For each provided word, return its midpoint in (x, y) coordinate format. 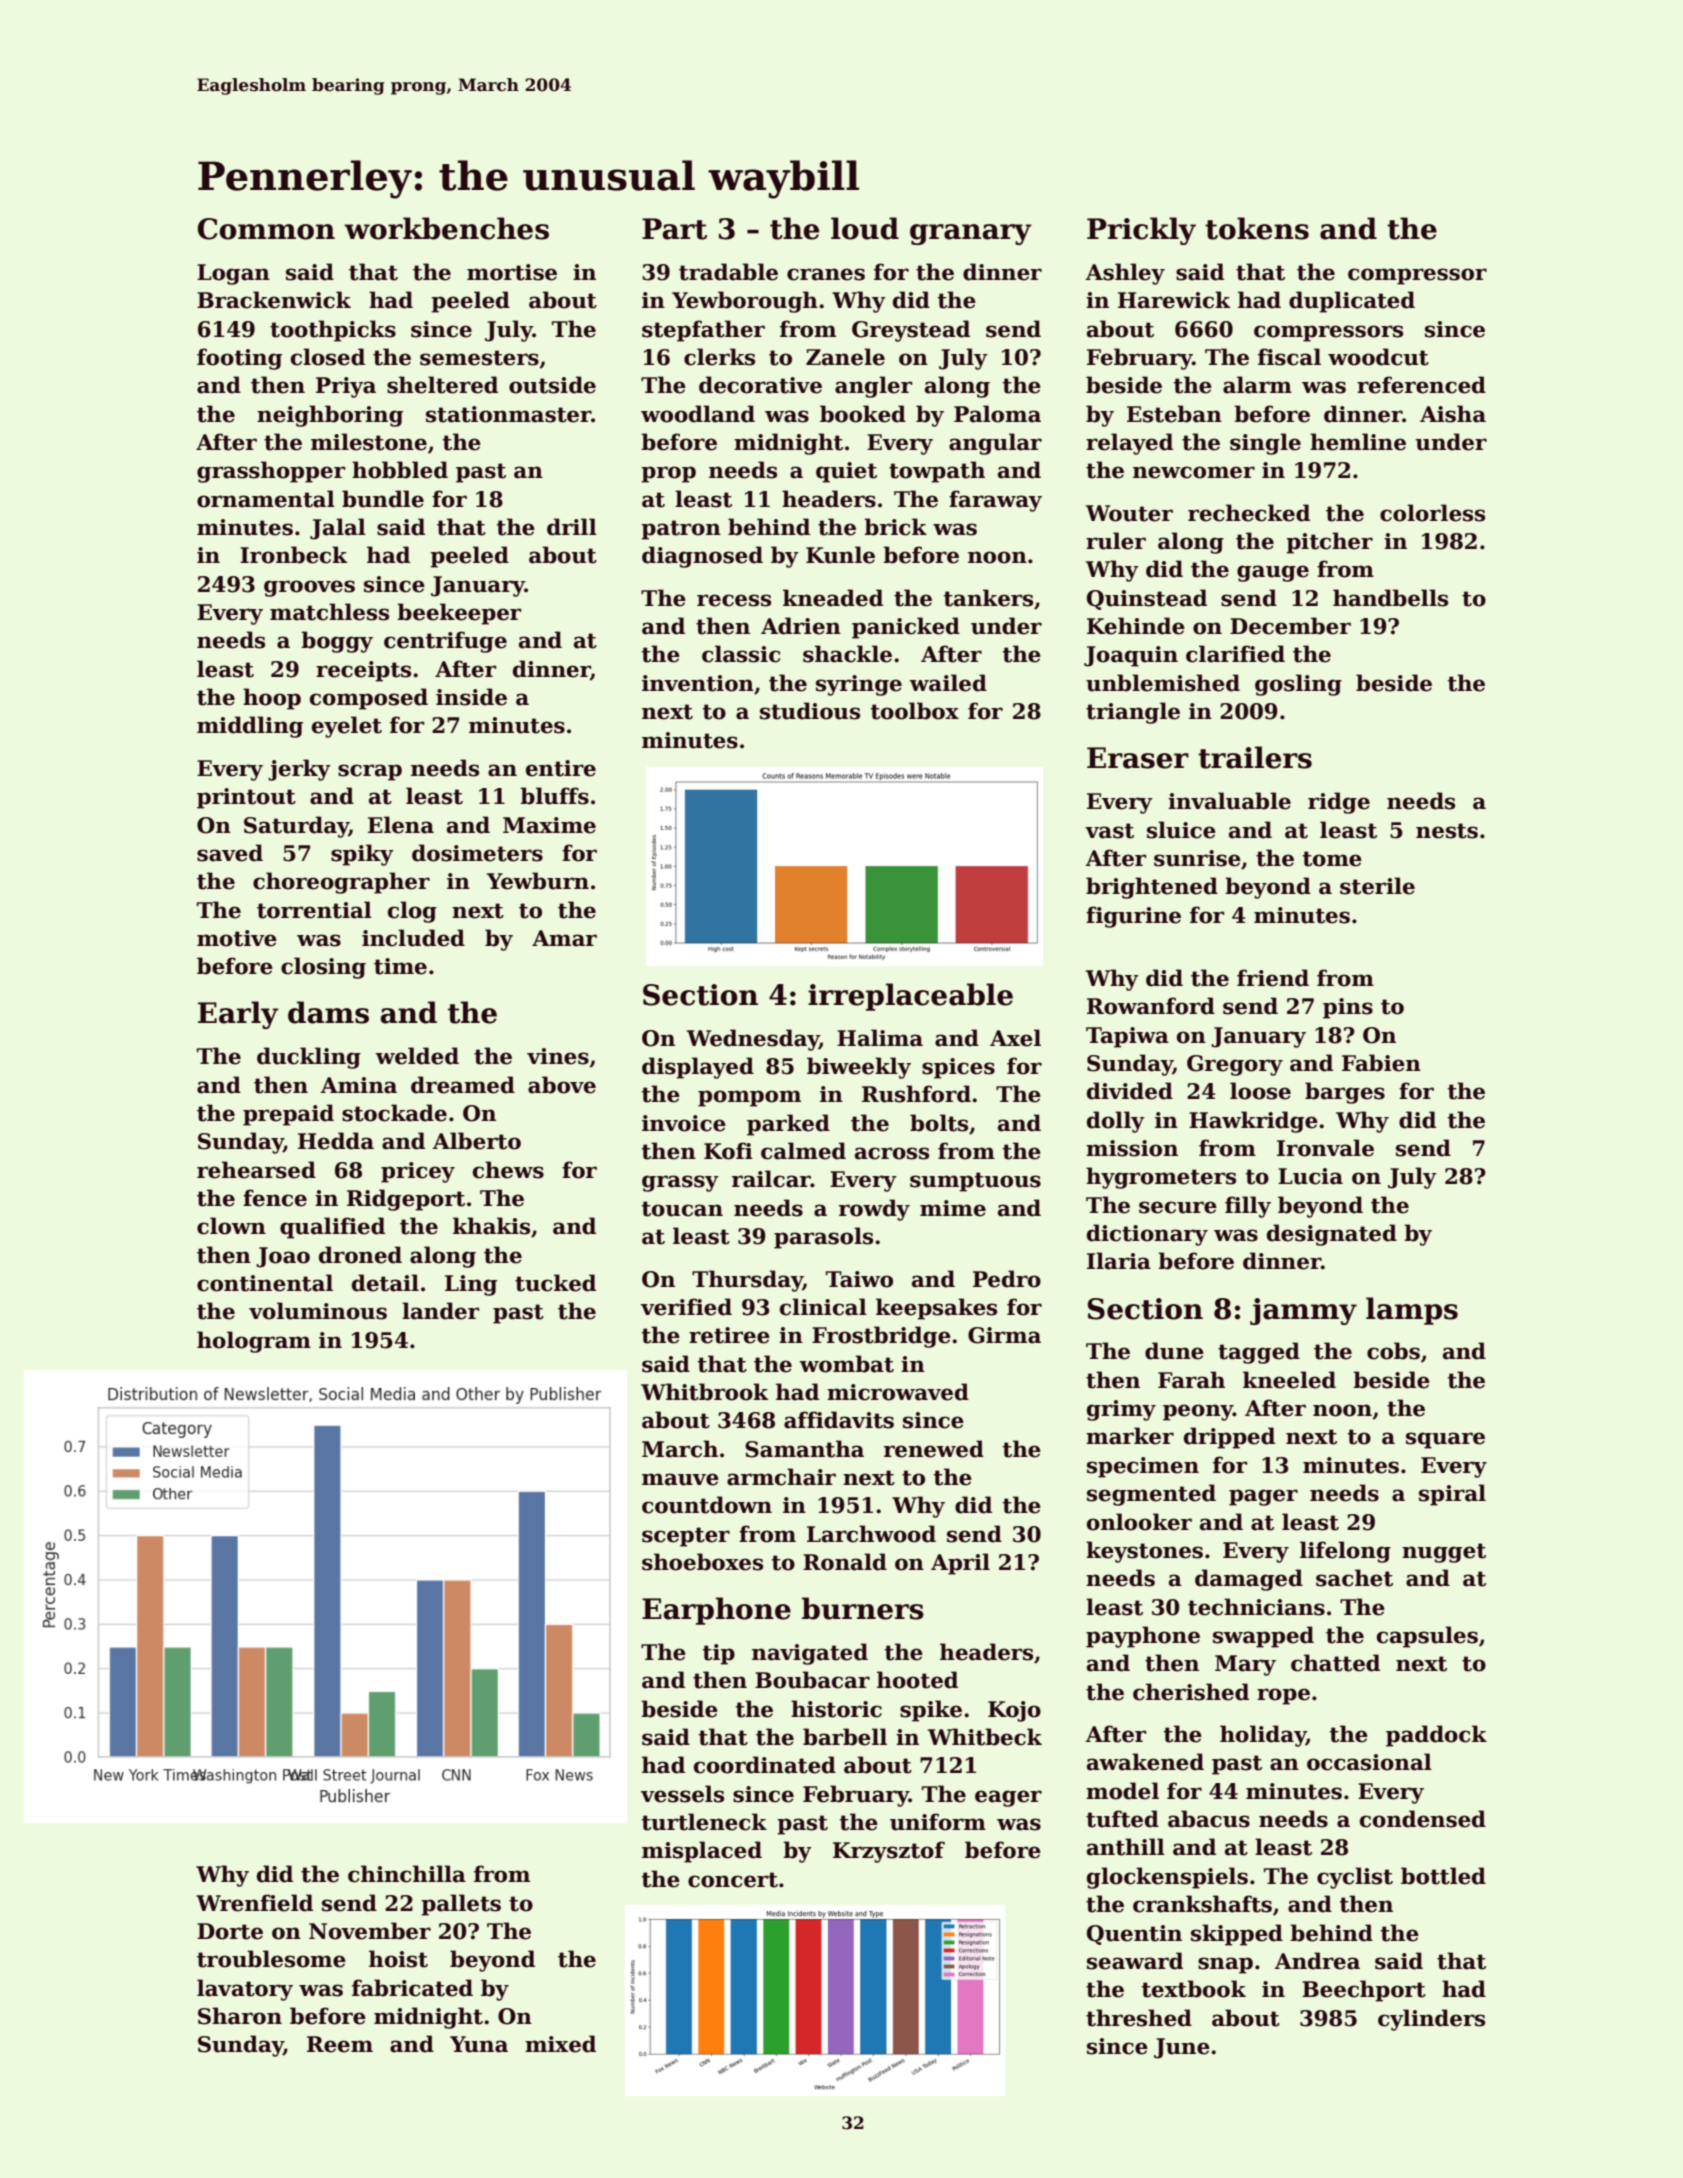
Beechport (1364, 1991)
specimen (1143, 1467)
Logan (233, 274)
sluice (1181, 830)
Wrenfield (254, 1903)
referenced (1421, 385)
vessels (682, 1794)
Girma (1004, 1335)
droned (360, 1255)
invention (698, 683)
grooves (309, 588)
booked (863, 414)
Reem (340, 2044)
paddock (1436, 1736)
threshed (1139, 2018)
